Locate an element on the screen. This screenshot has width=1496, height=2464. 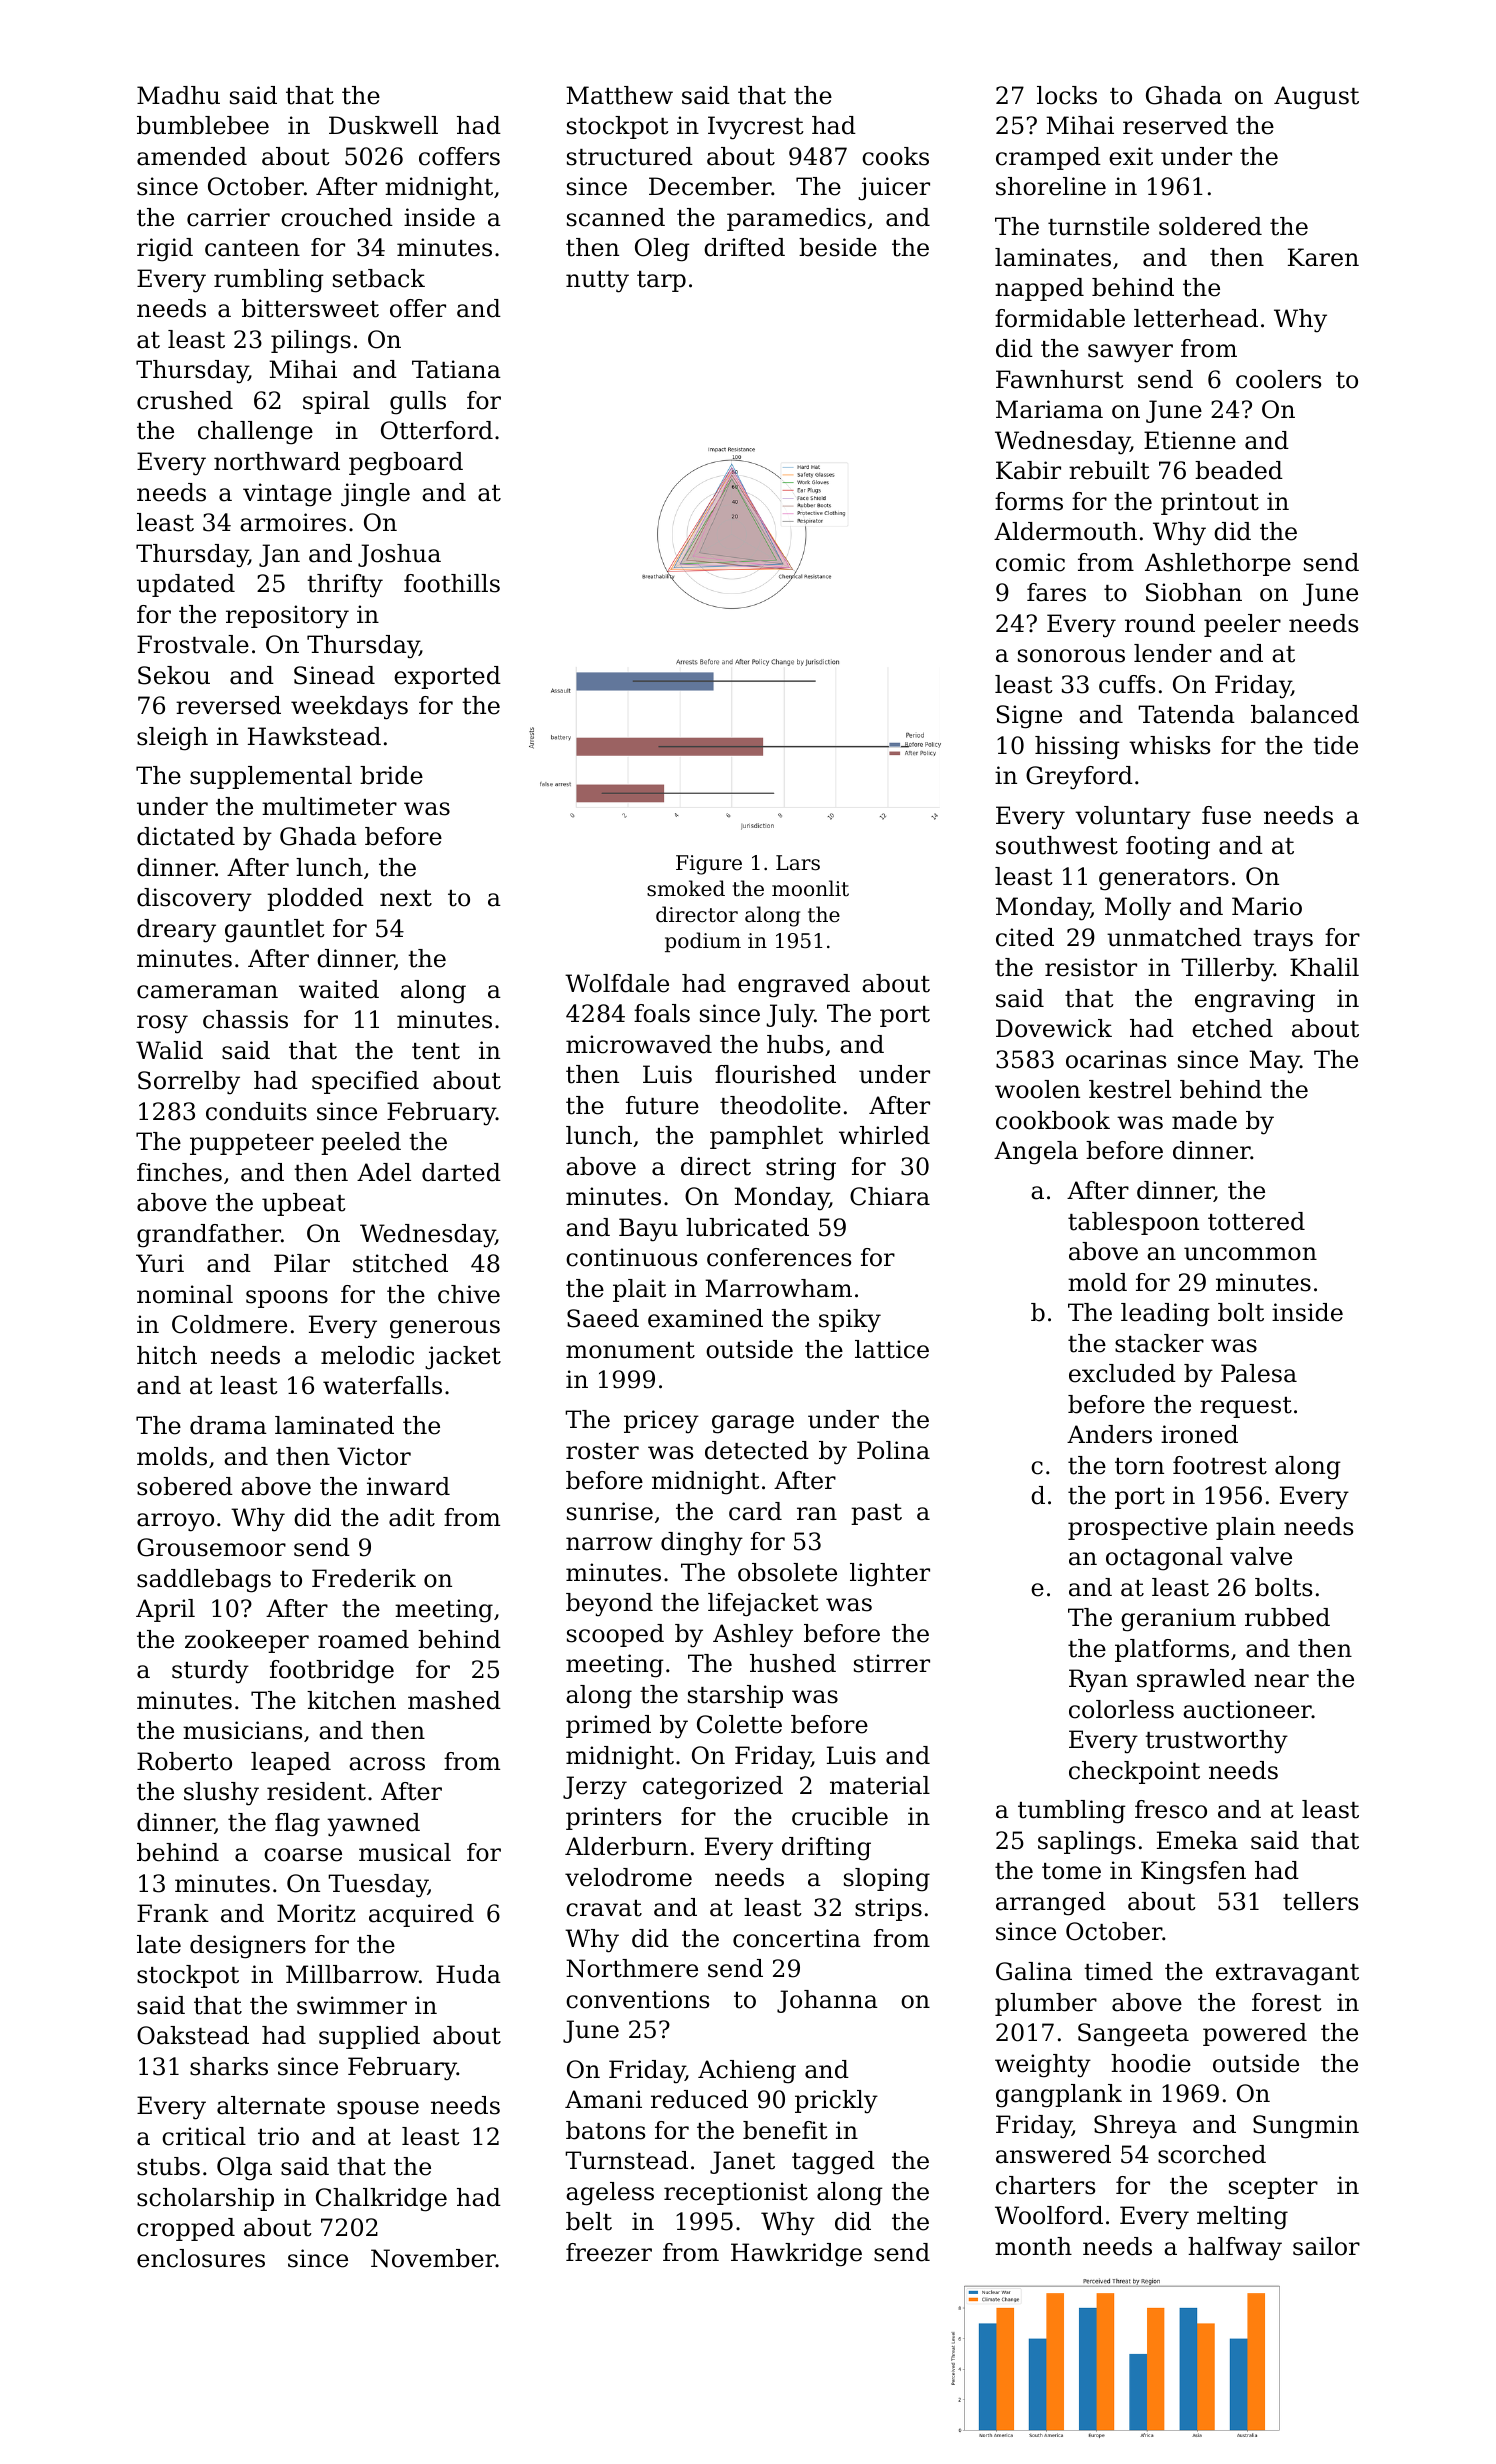
melodic is located at coordinates (367, 1355).
